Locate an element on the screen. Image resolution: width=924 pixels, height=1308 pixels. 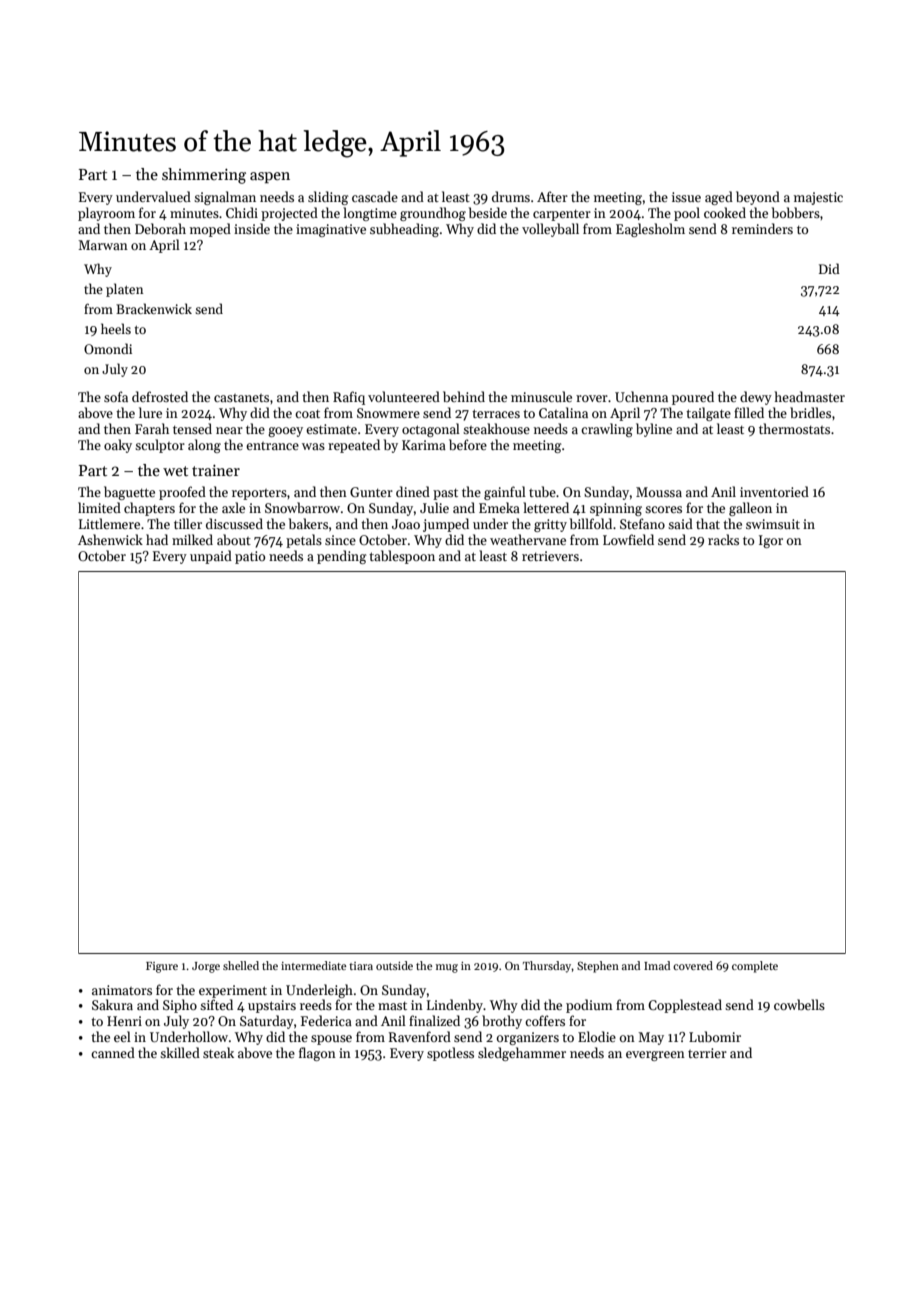
pending is located at coordinates (342, 557).
